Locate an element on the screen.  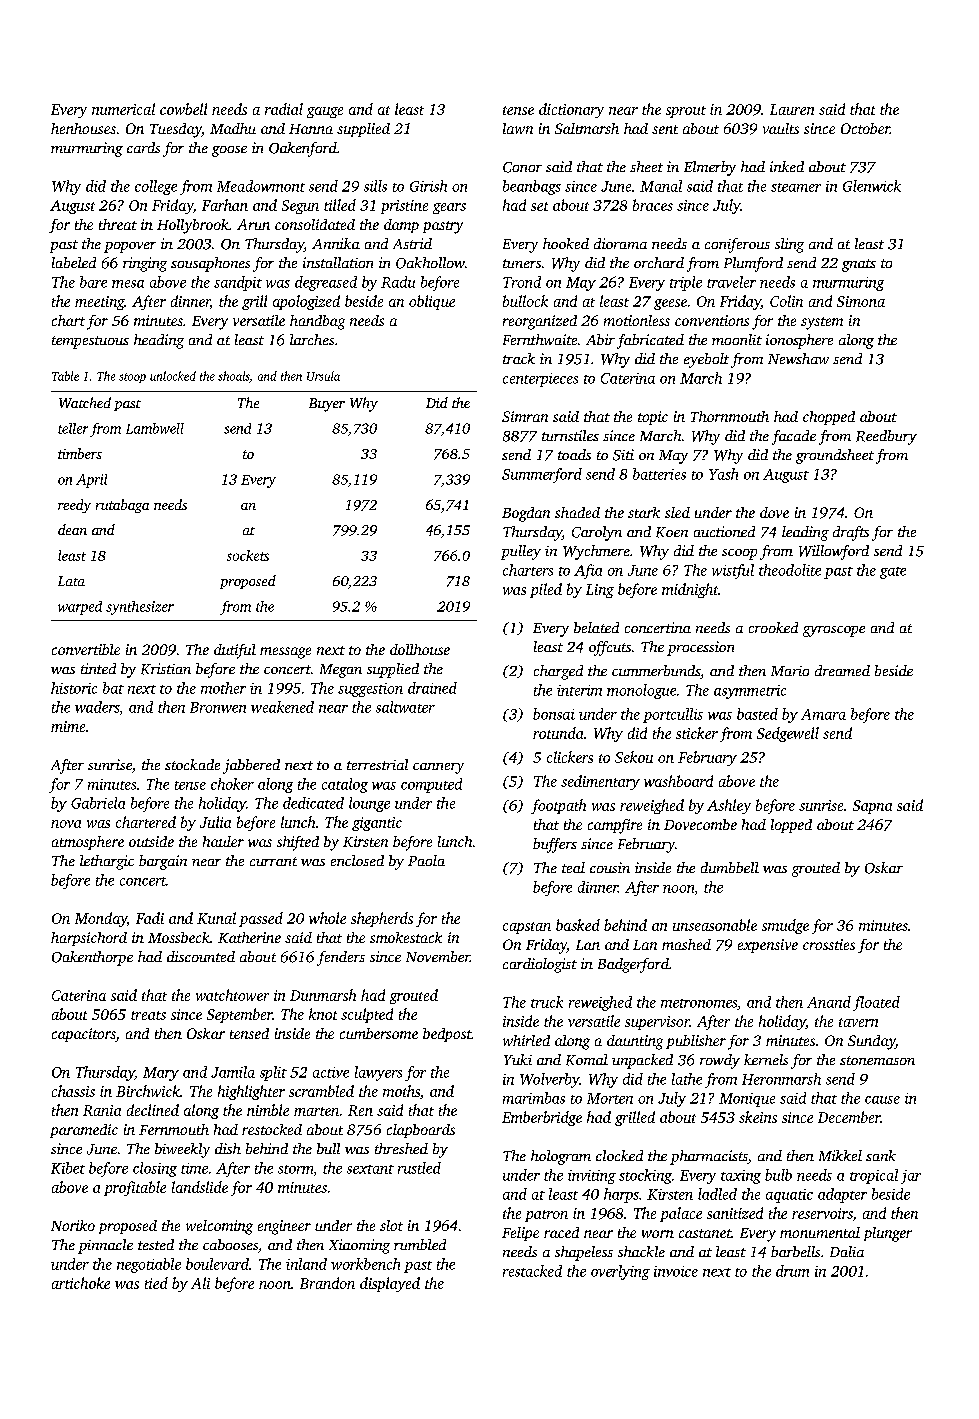
Meadowmont is located at coordinates (261, 186).
